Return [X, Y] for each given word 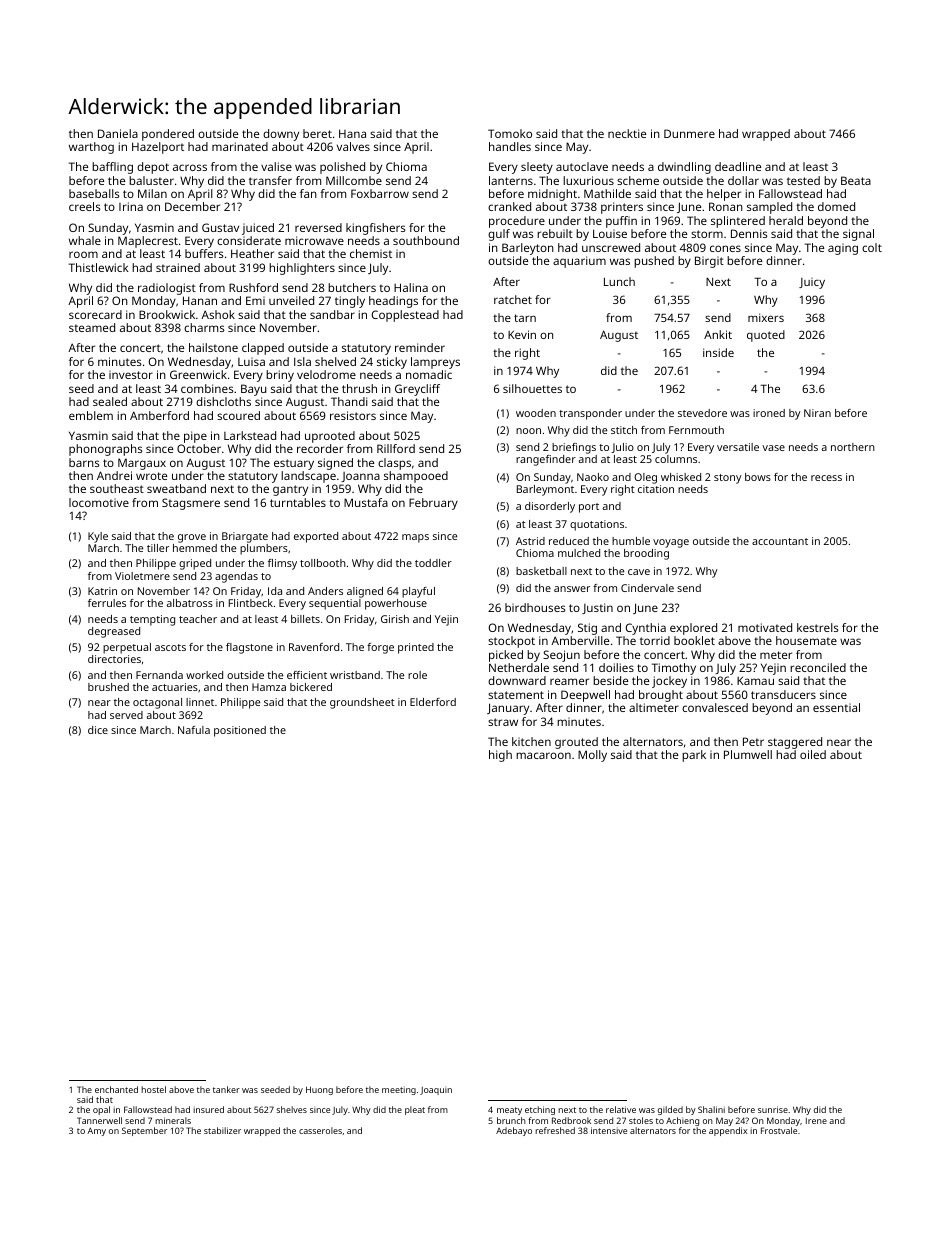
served [126, 715]
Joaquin [436, 1091]
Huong [319, 1090]
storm [707, 234]
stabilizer [222, 1130]
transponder [590, 414]
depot [153, 168]
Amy [96, 1131]
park [694, 756]
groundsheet [362, 703]
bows [758, 477]
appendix [728, 1131]
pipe [195, 437]
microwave [314, 240]
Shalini [711, 1109]
